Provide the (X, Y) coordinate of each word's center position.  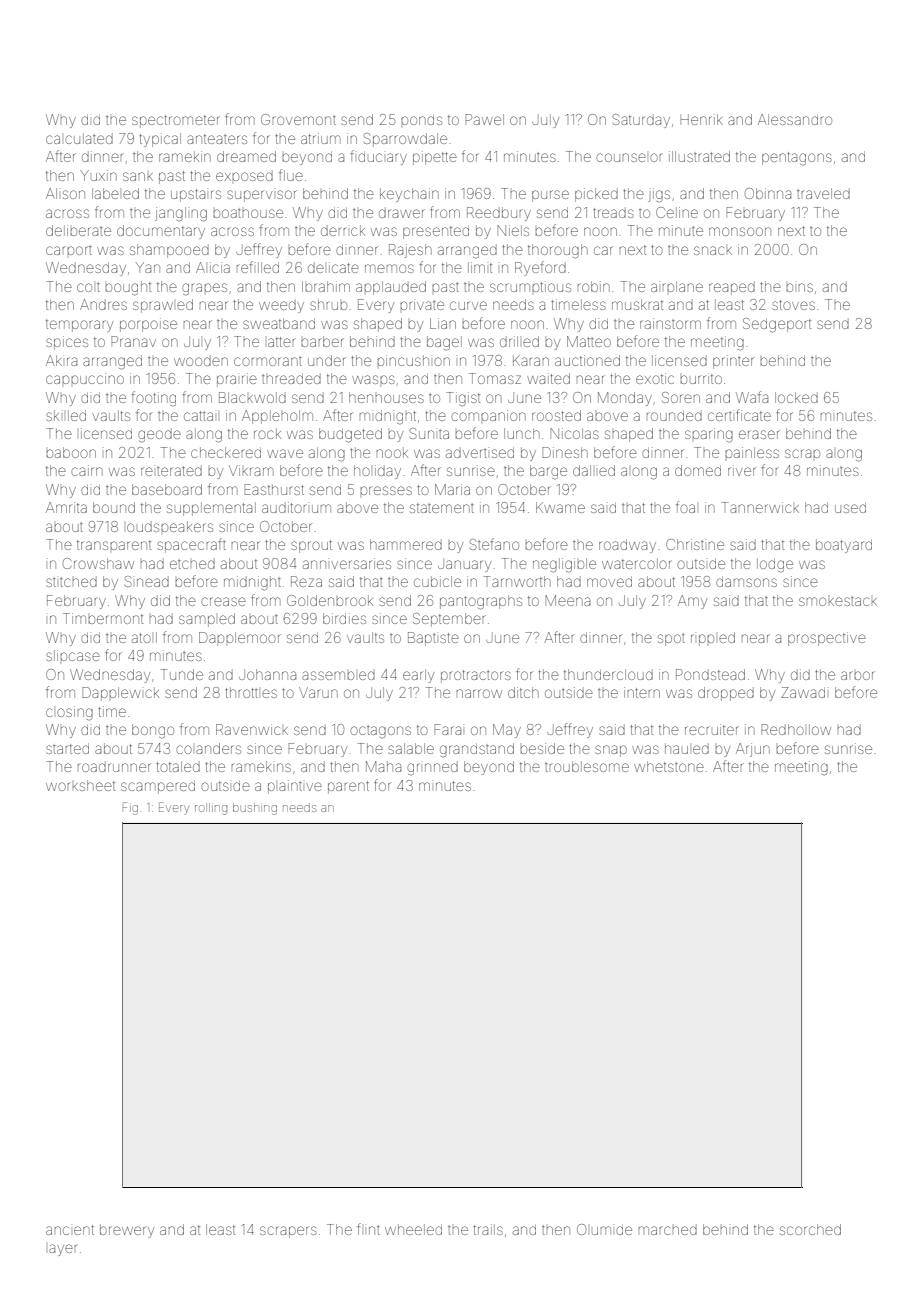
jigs (659, 195)
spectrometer (176, 121)
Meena (567, 600)
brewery (127, 1231)
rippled (713, 639)
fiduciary (378, 157)
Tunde (182, 674)
